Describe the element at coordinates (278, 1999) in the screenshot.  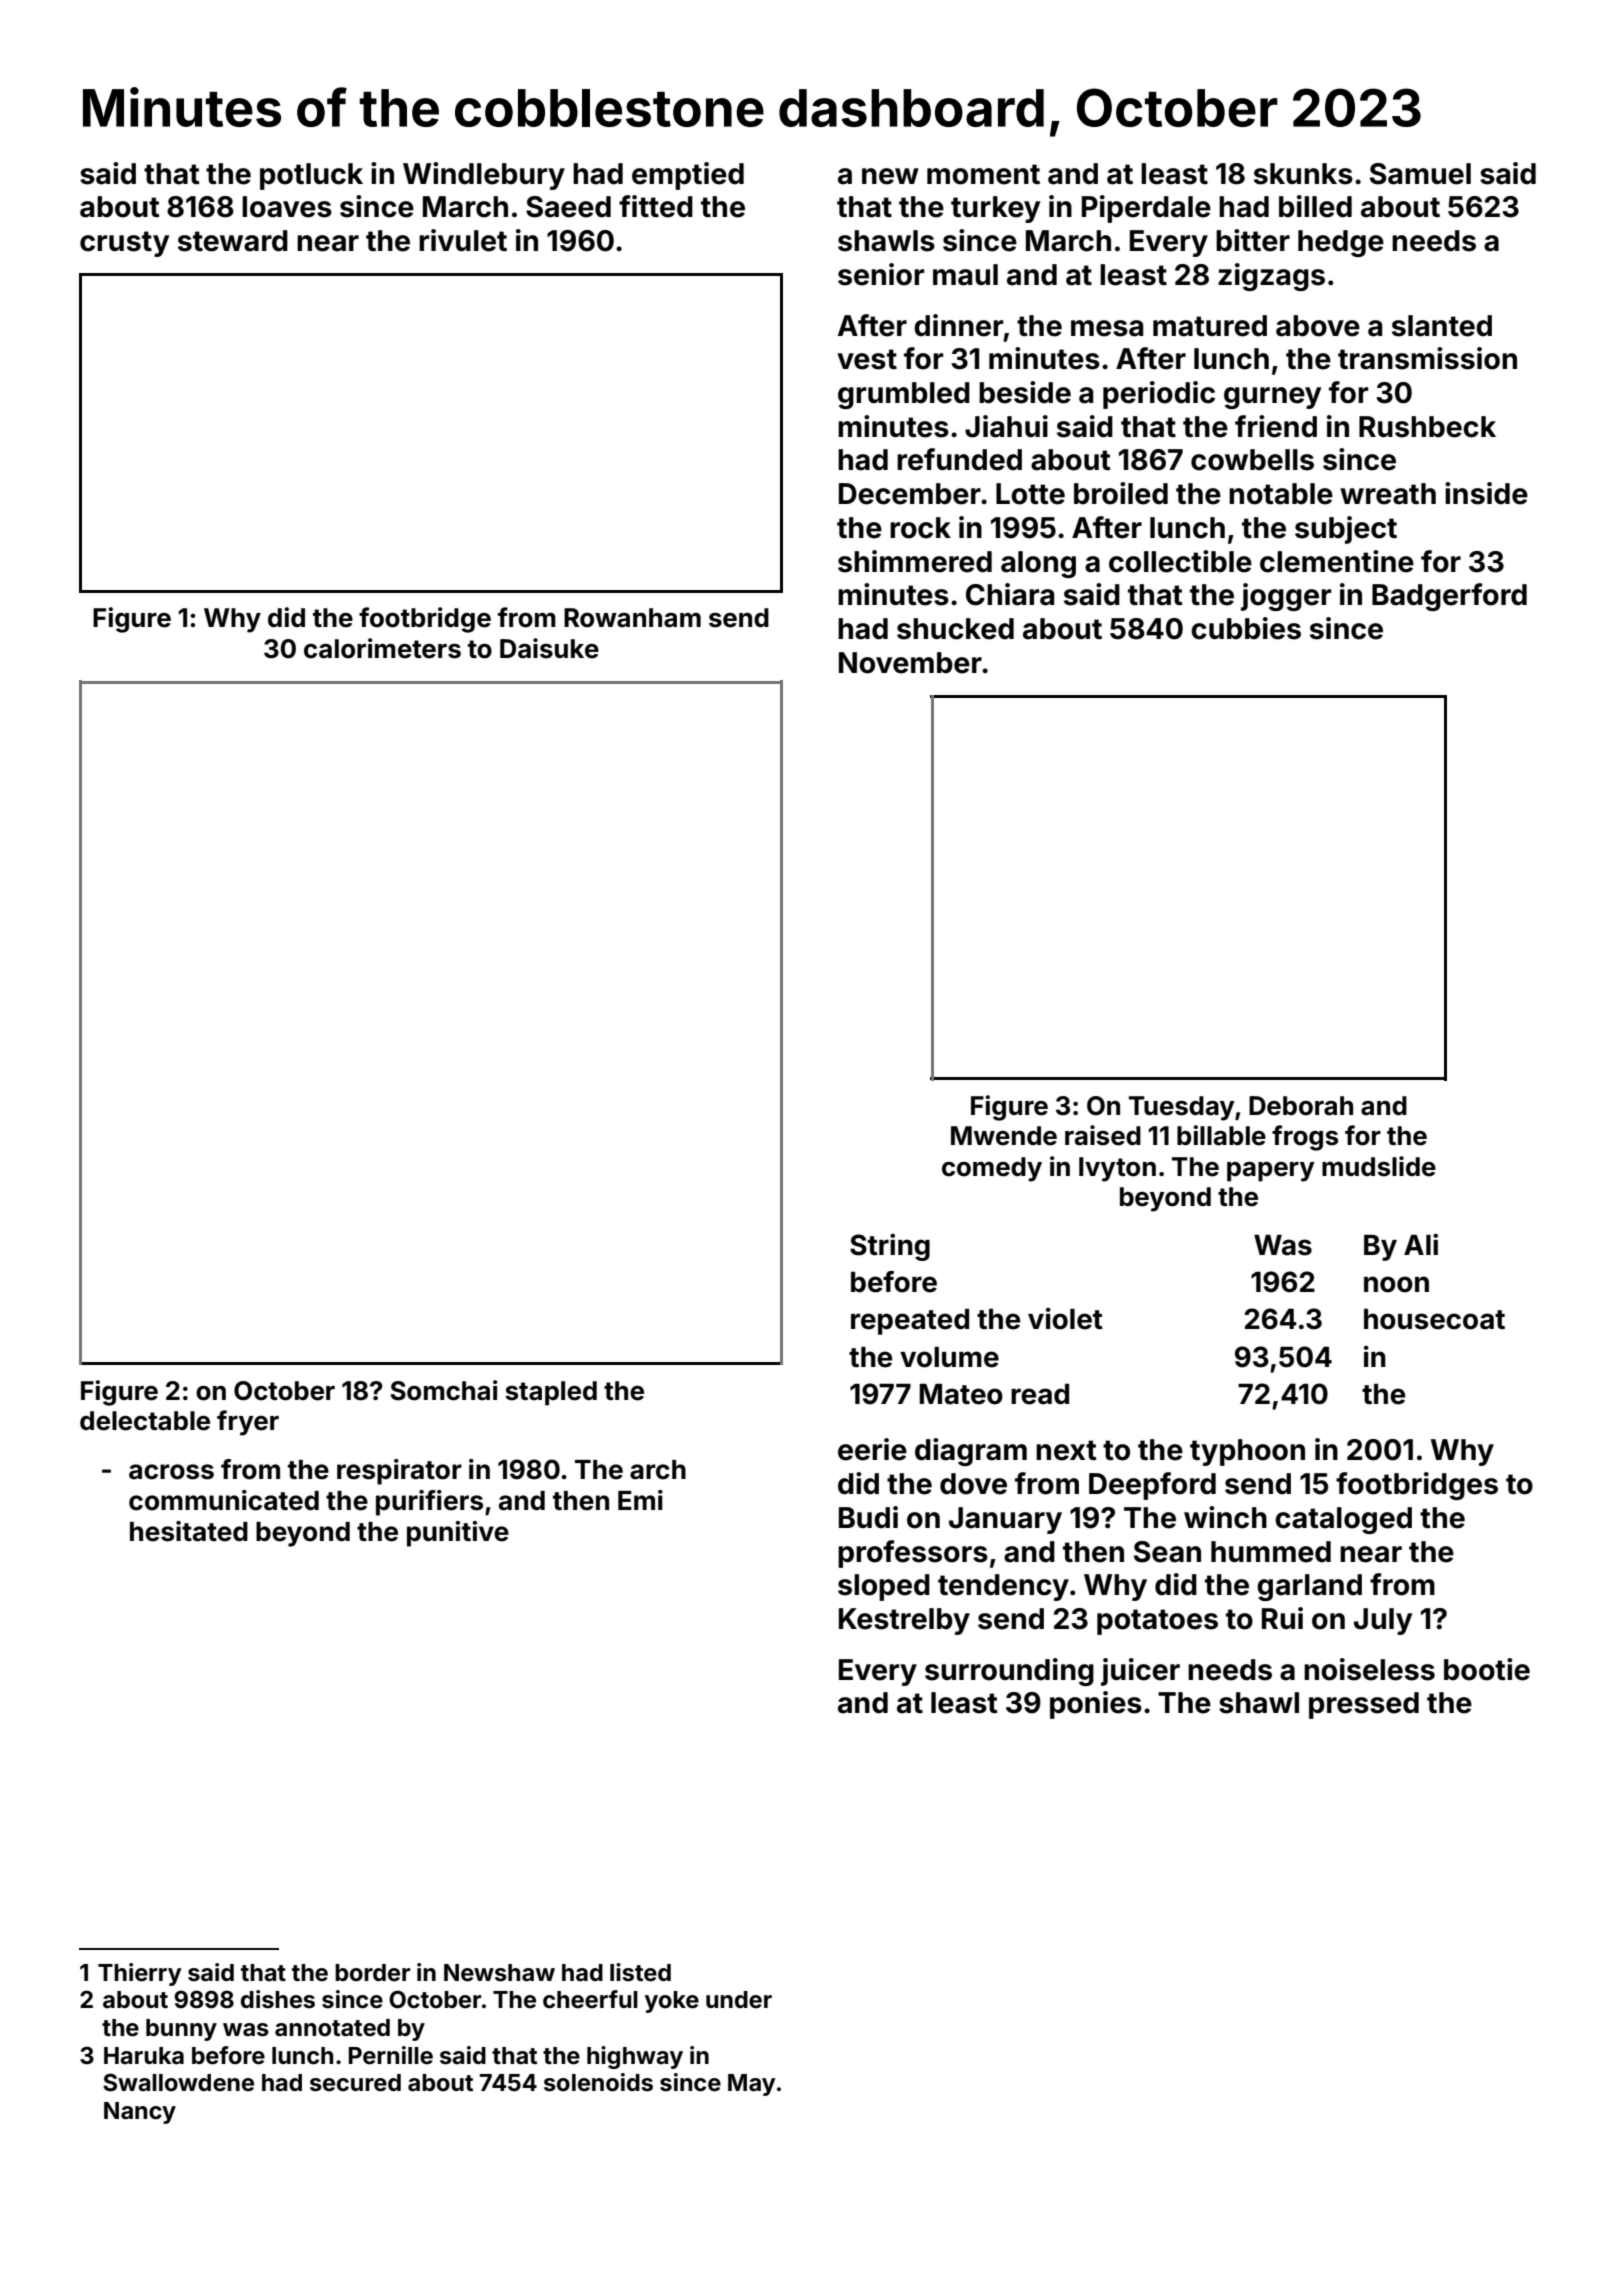
I see `dishes` at that location.
